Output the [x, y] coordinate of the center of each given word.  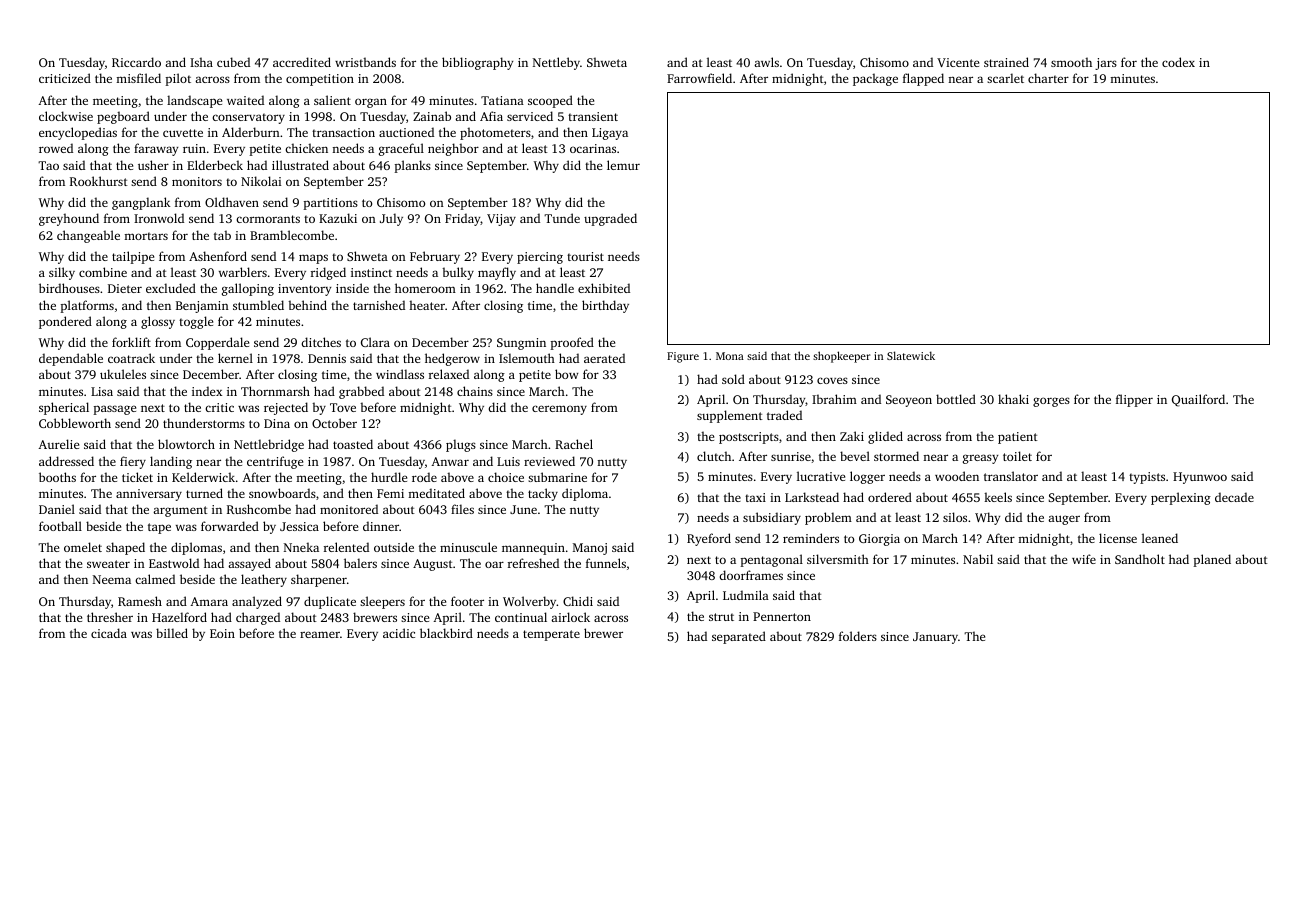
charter [1048, 78]
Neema [112, 579]
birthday [605, 306]
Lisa [102, 391]
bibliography [477, 63]
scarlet [1005, 78]
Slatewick [911, 355]
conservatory [248, 118]
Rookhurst [99, 181]
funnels [606, 563]
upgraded [610, 219]
